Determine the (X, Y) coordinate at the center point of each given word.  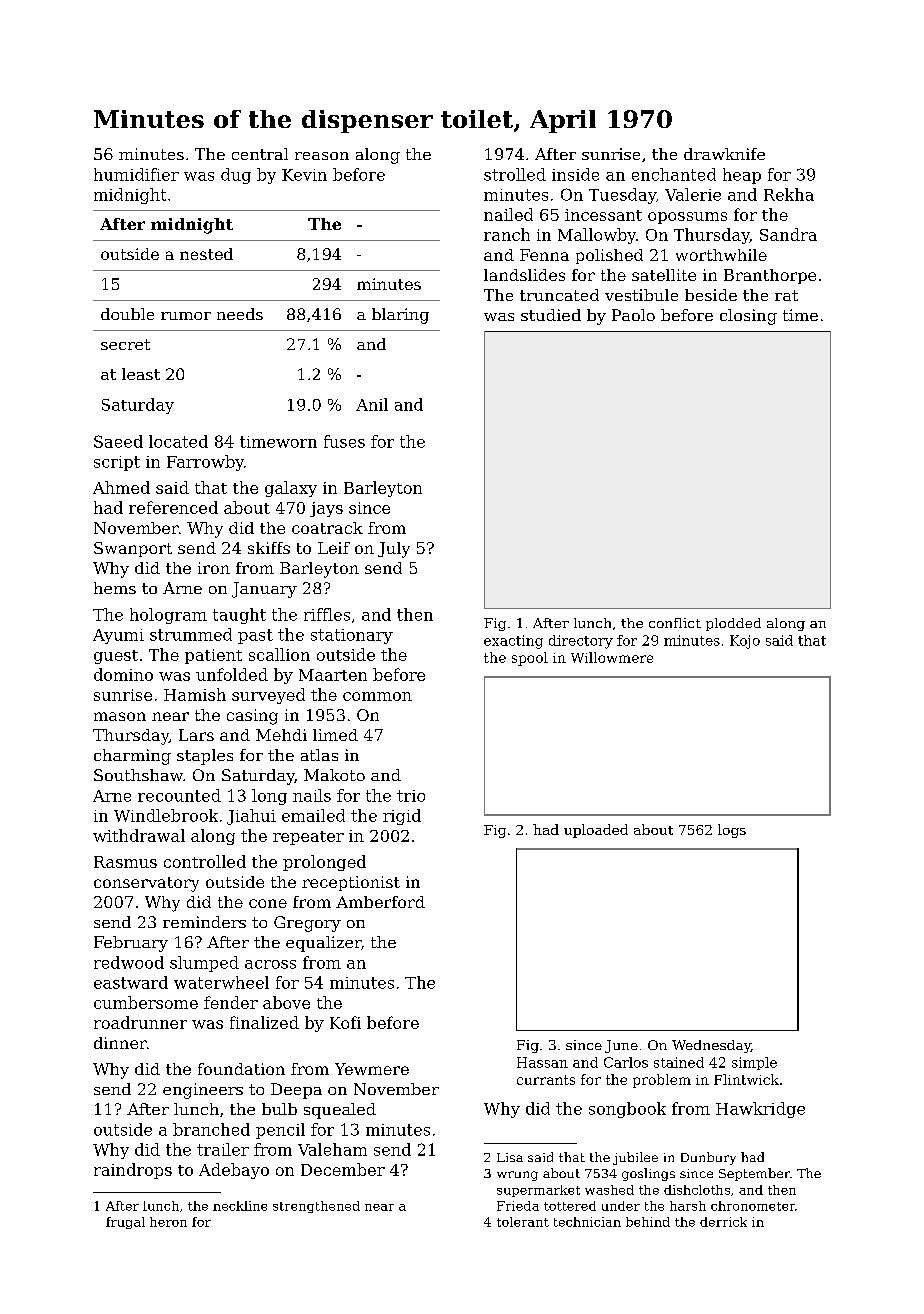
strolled (515, 174)
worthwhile (721, 255)
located (178, 441)
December (343, 1169)
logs (732, 831)
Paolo (633, 315)
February (131, 944)
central (260, 154)
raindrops (133, 1171)
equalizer (323, 944)
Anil (372, 404)
